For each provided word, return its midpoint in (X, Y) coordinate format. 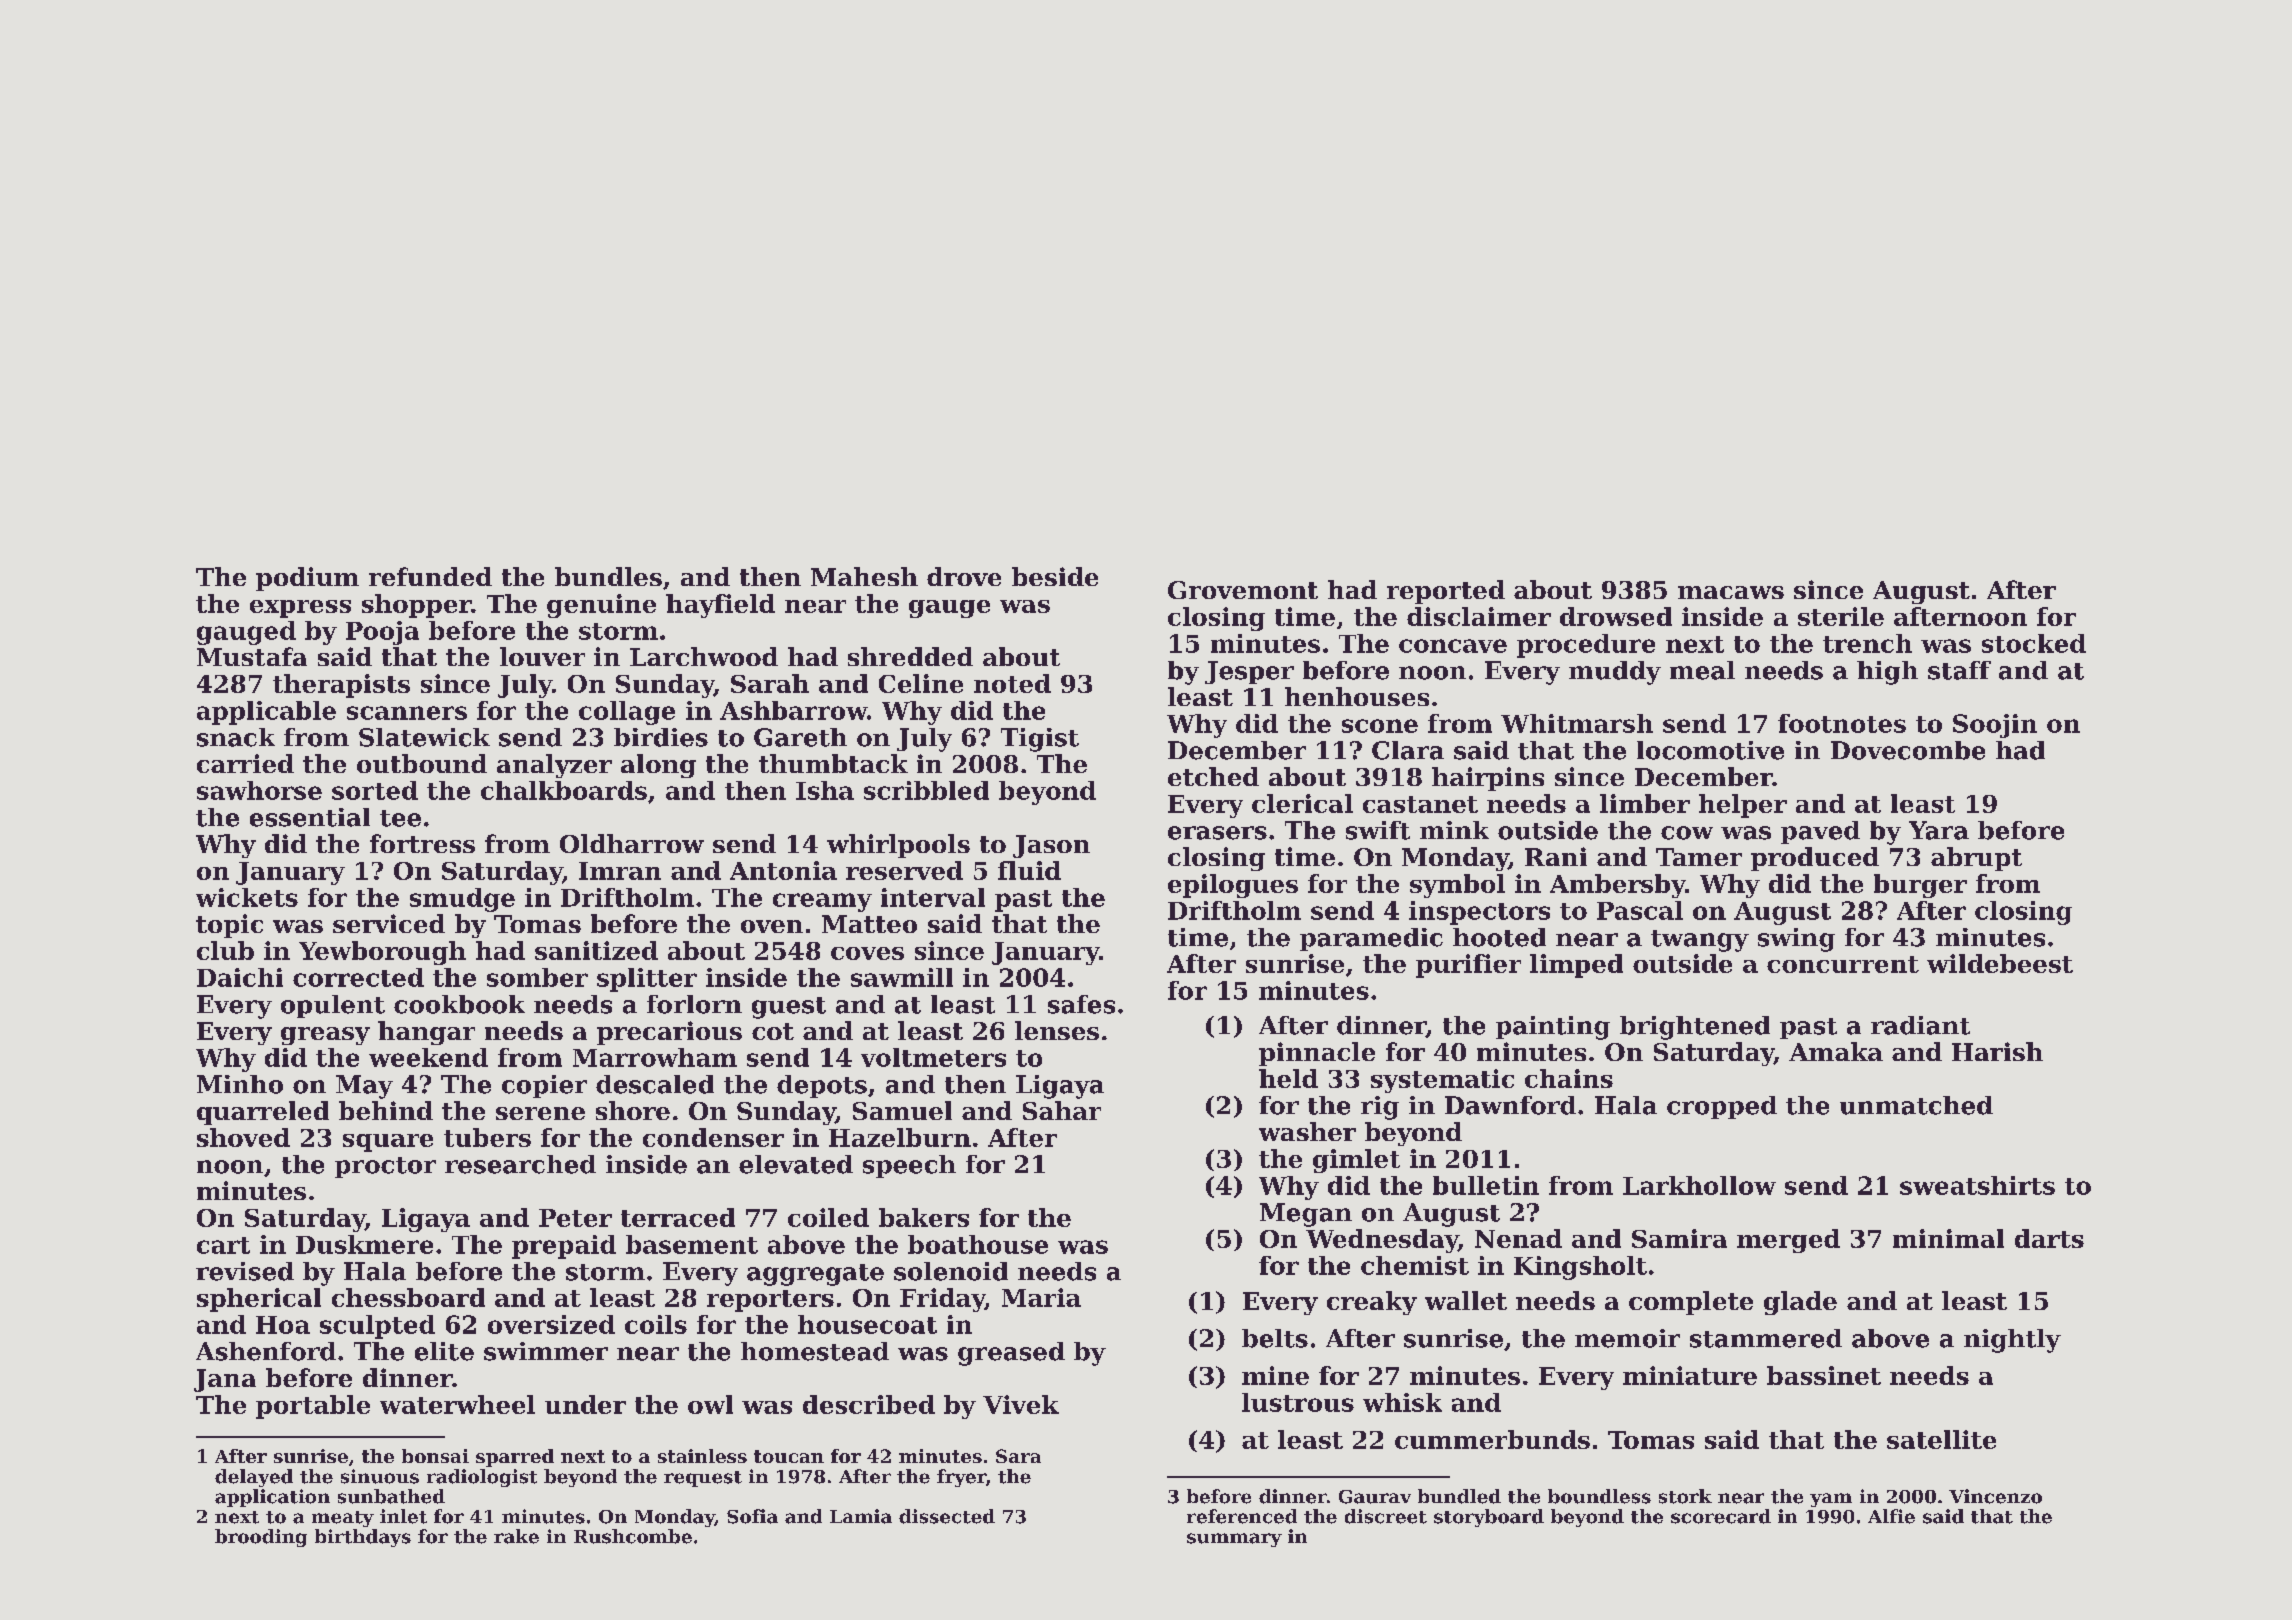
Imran (620, 871)
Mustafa (252, 656)
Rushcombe (633, 1536)
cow (1687, 833)
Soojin (1995, 726)
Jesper (1249, 672)
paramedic (1371, 939)
